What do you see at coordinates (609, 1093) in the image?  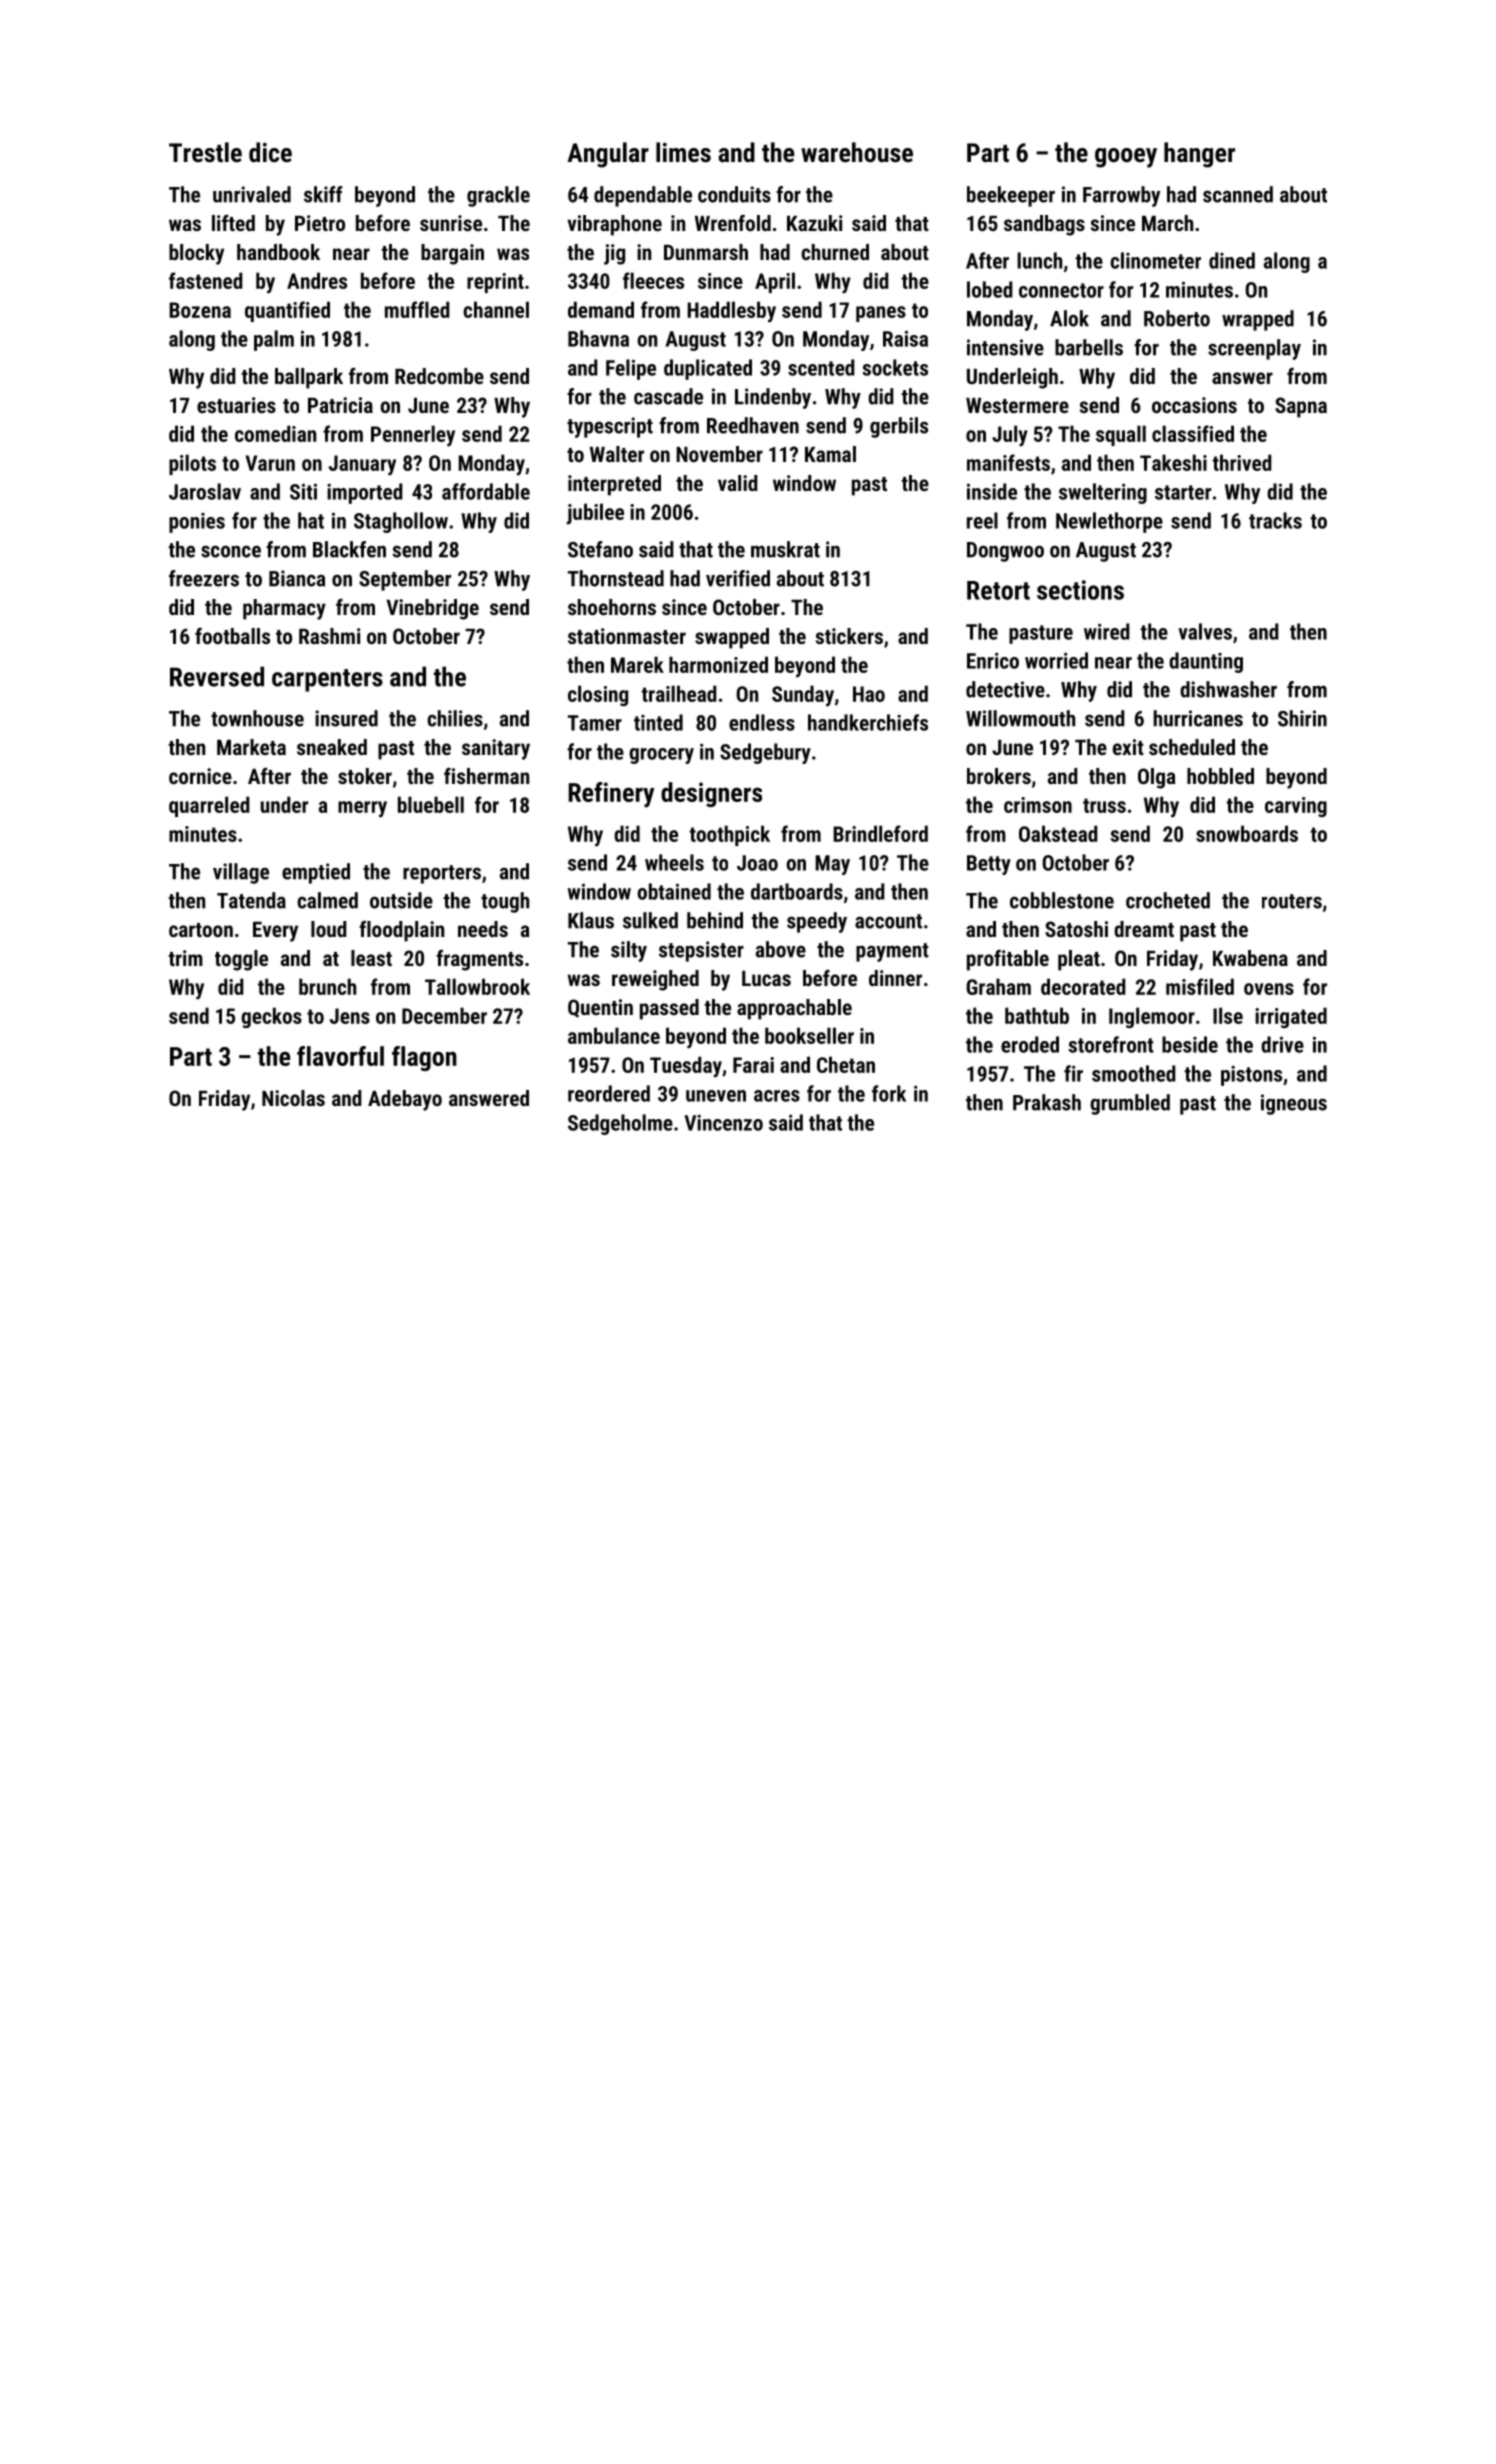 I see `reordered` at bounding box center [609, 1093].
